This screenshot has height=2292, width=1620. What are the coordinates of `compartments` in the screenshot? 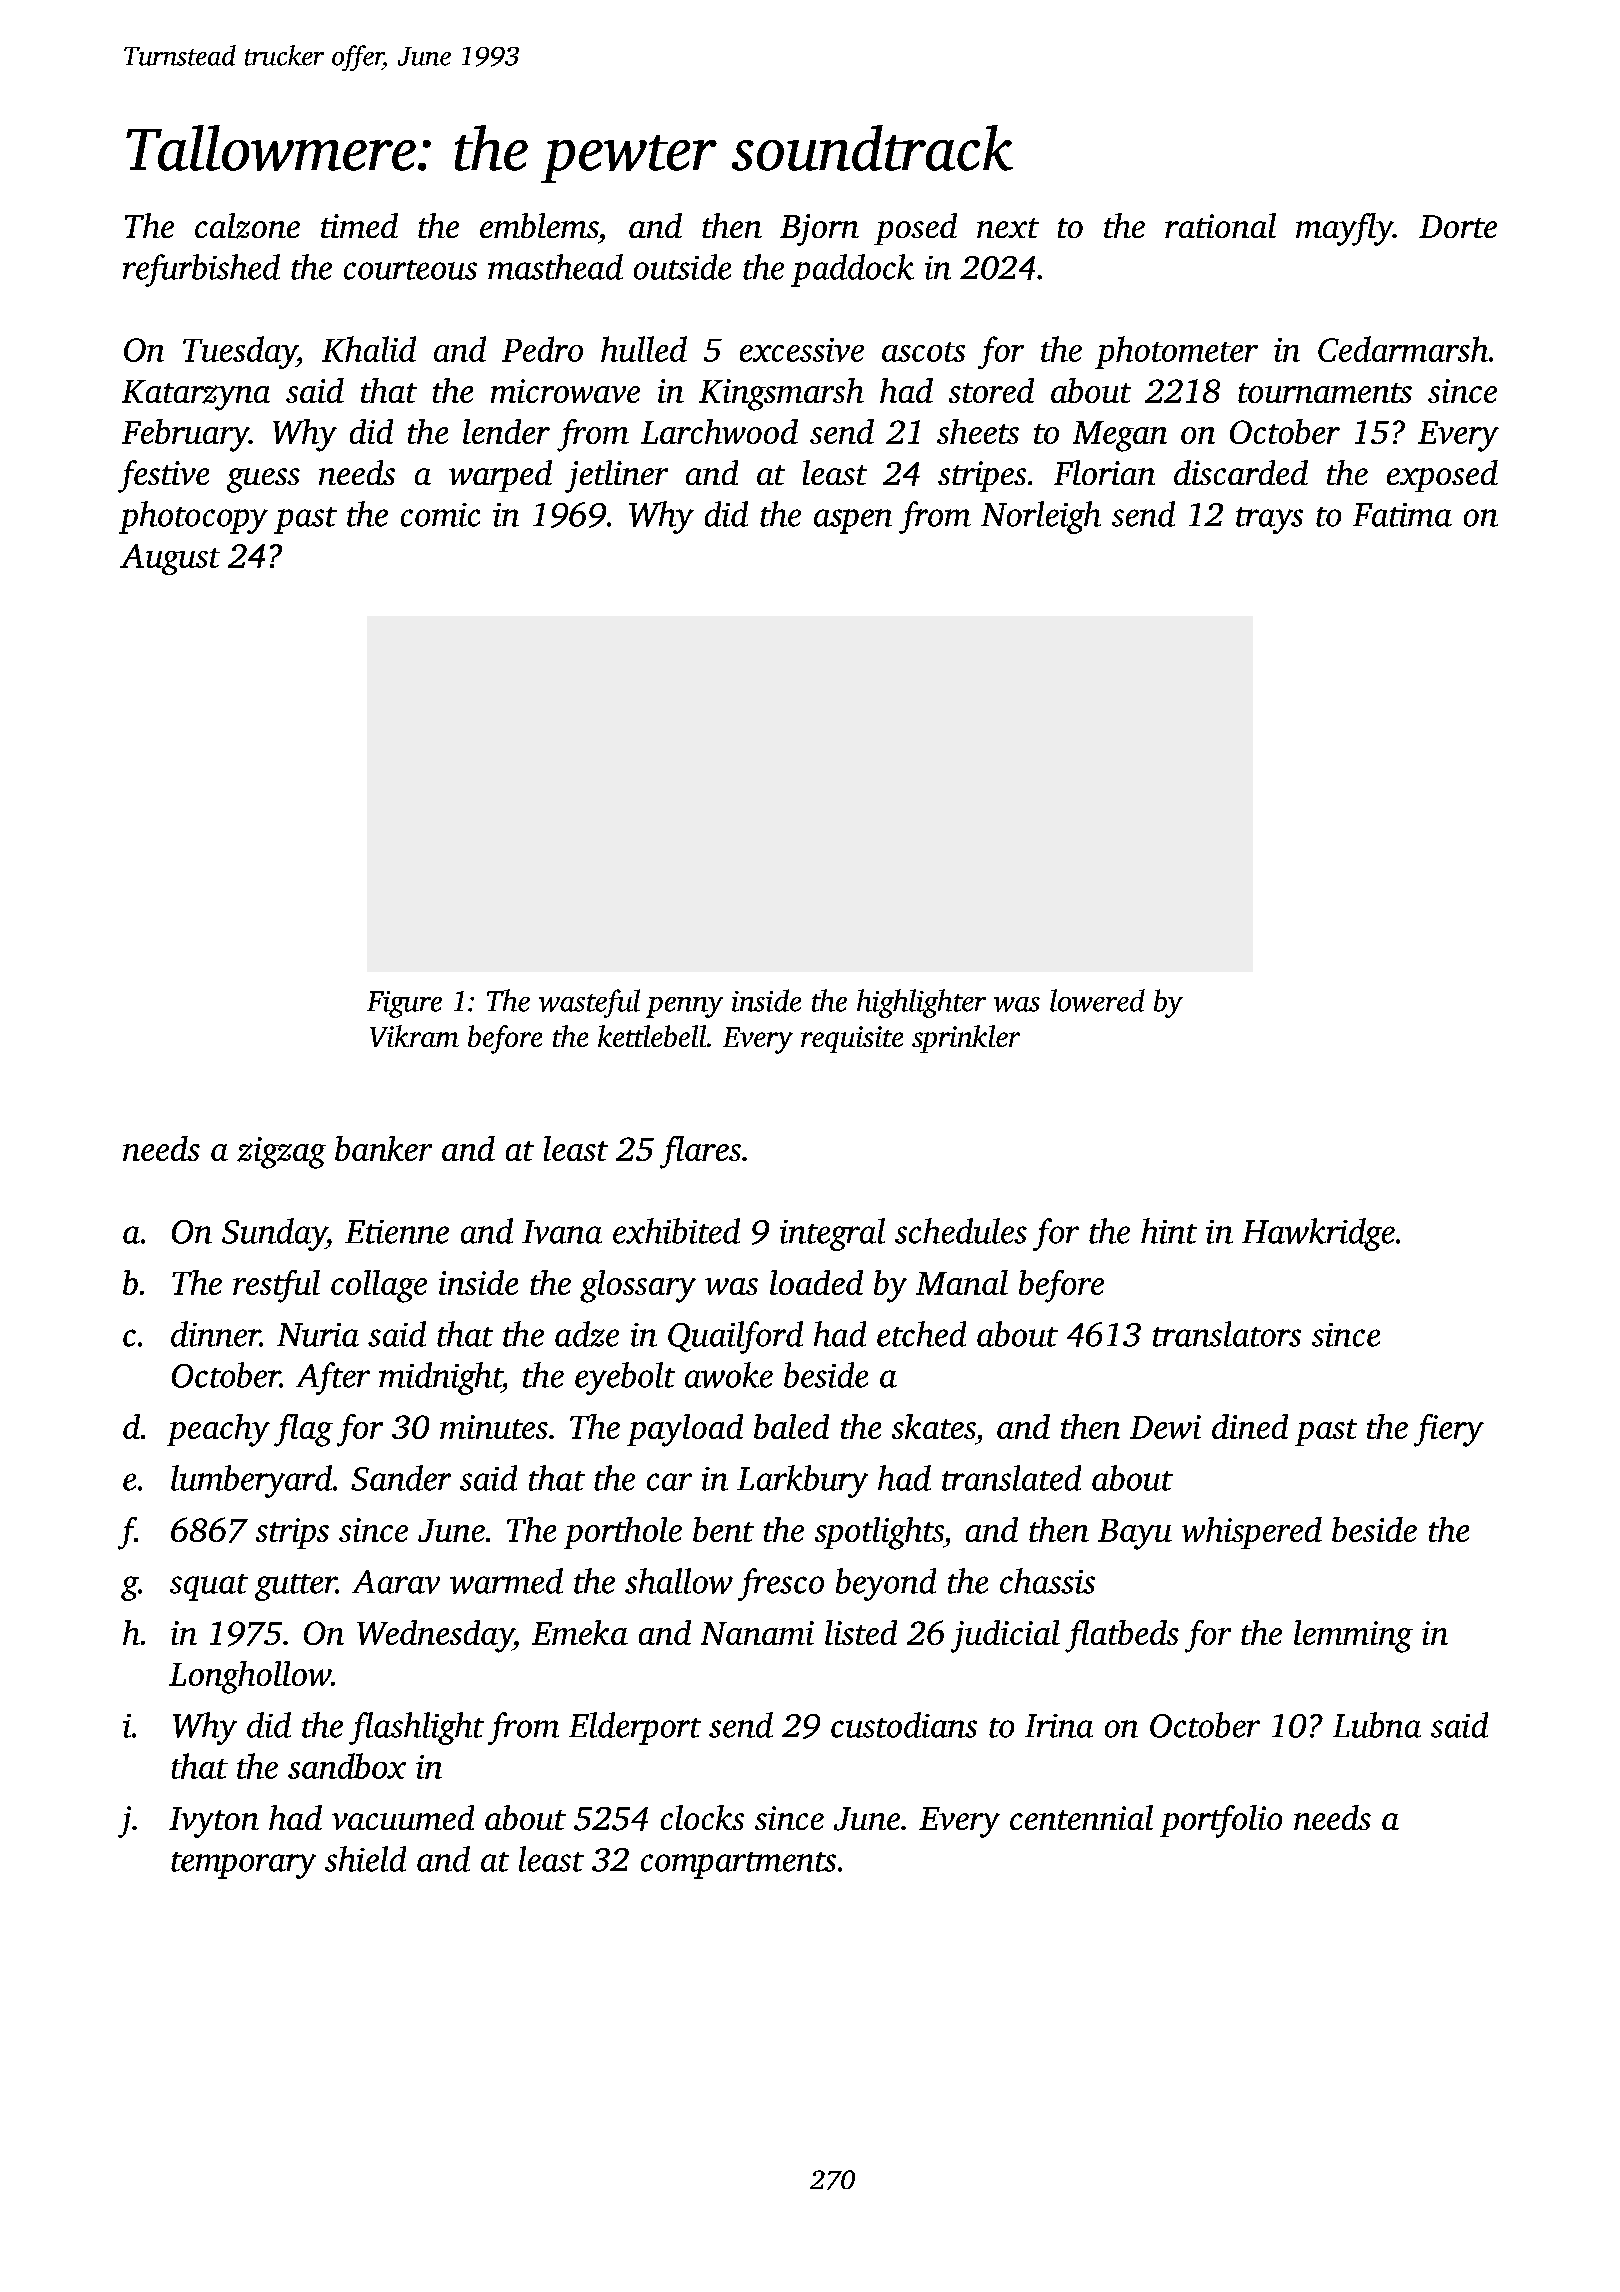 It's located at (738, 1865).
